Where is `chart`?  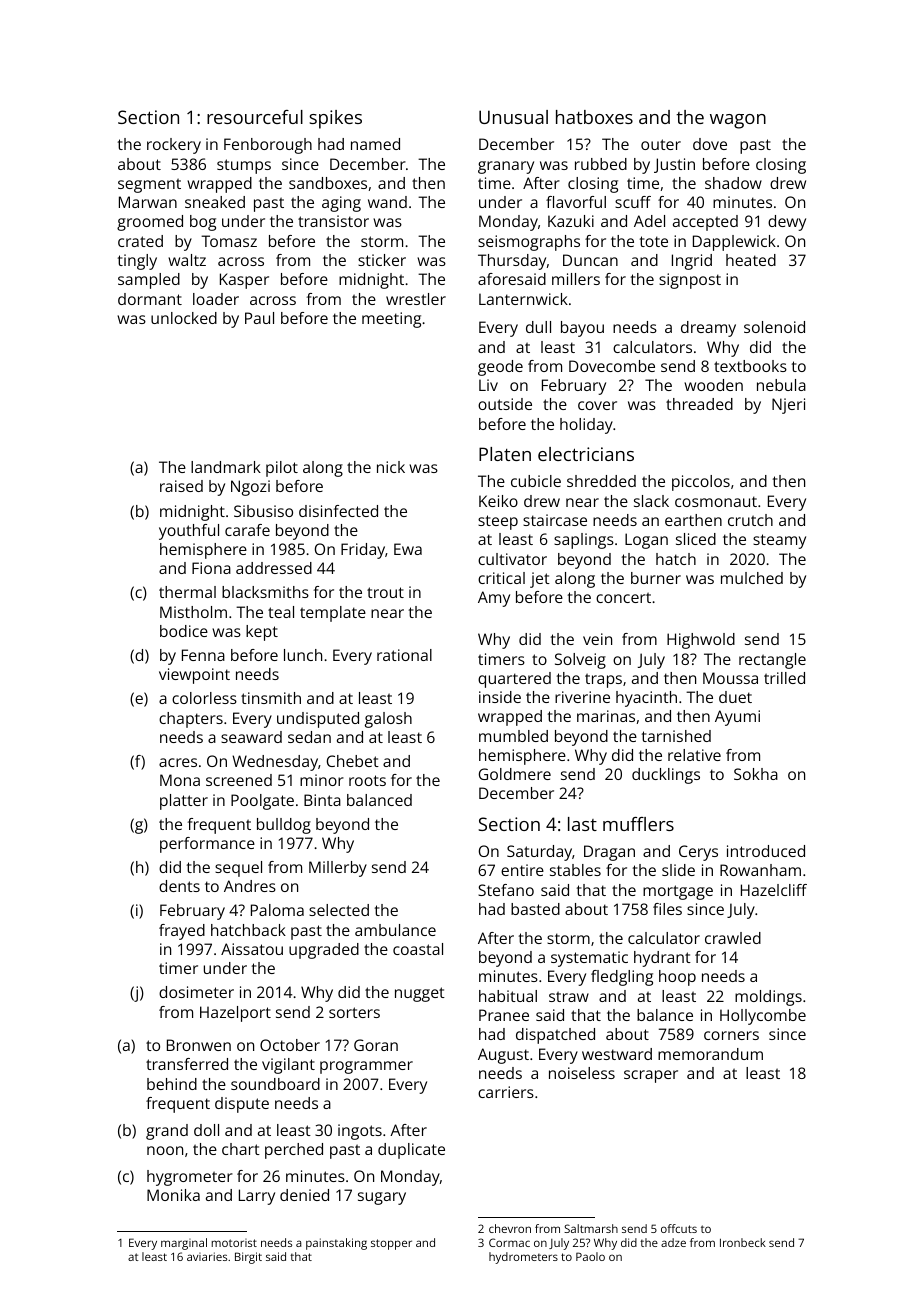
chart is located at coordinates (241, 1149).
